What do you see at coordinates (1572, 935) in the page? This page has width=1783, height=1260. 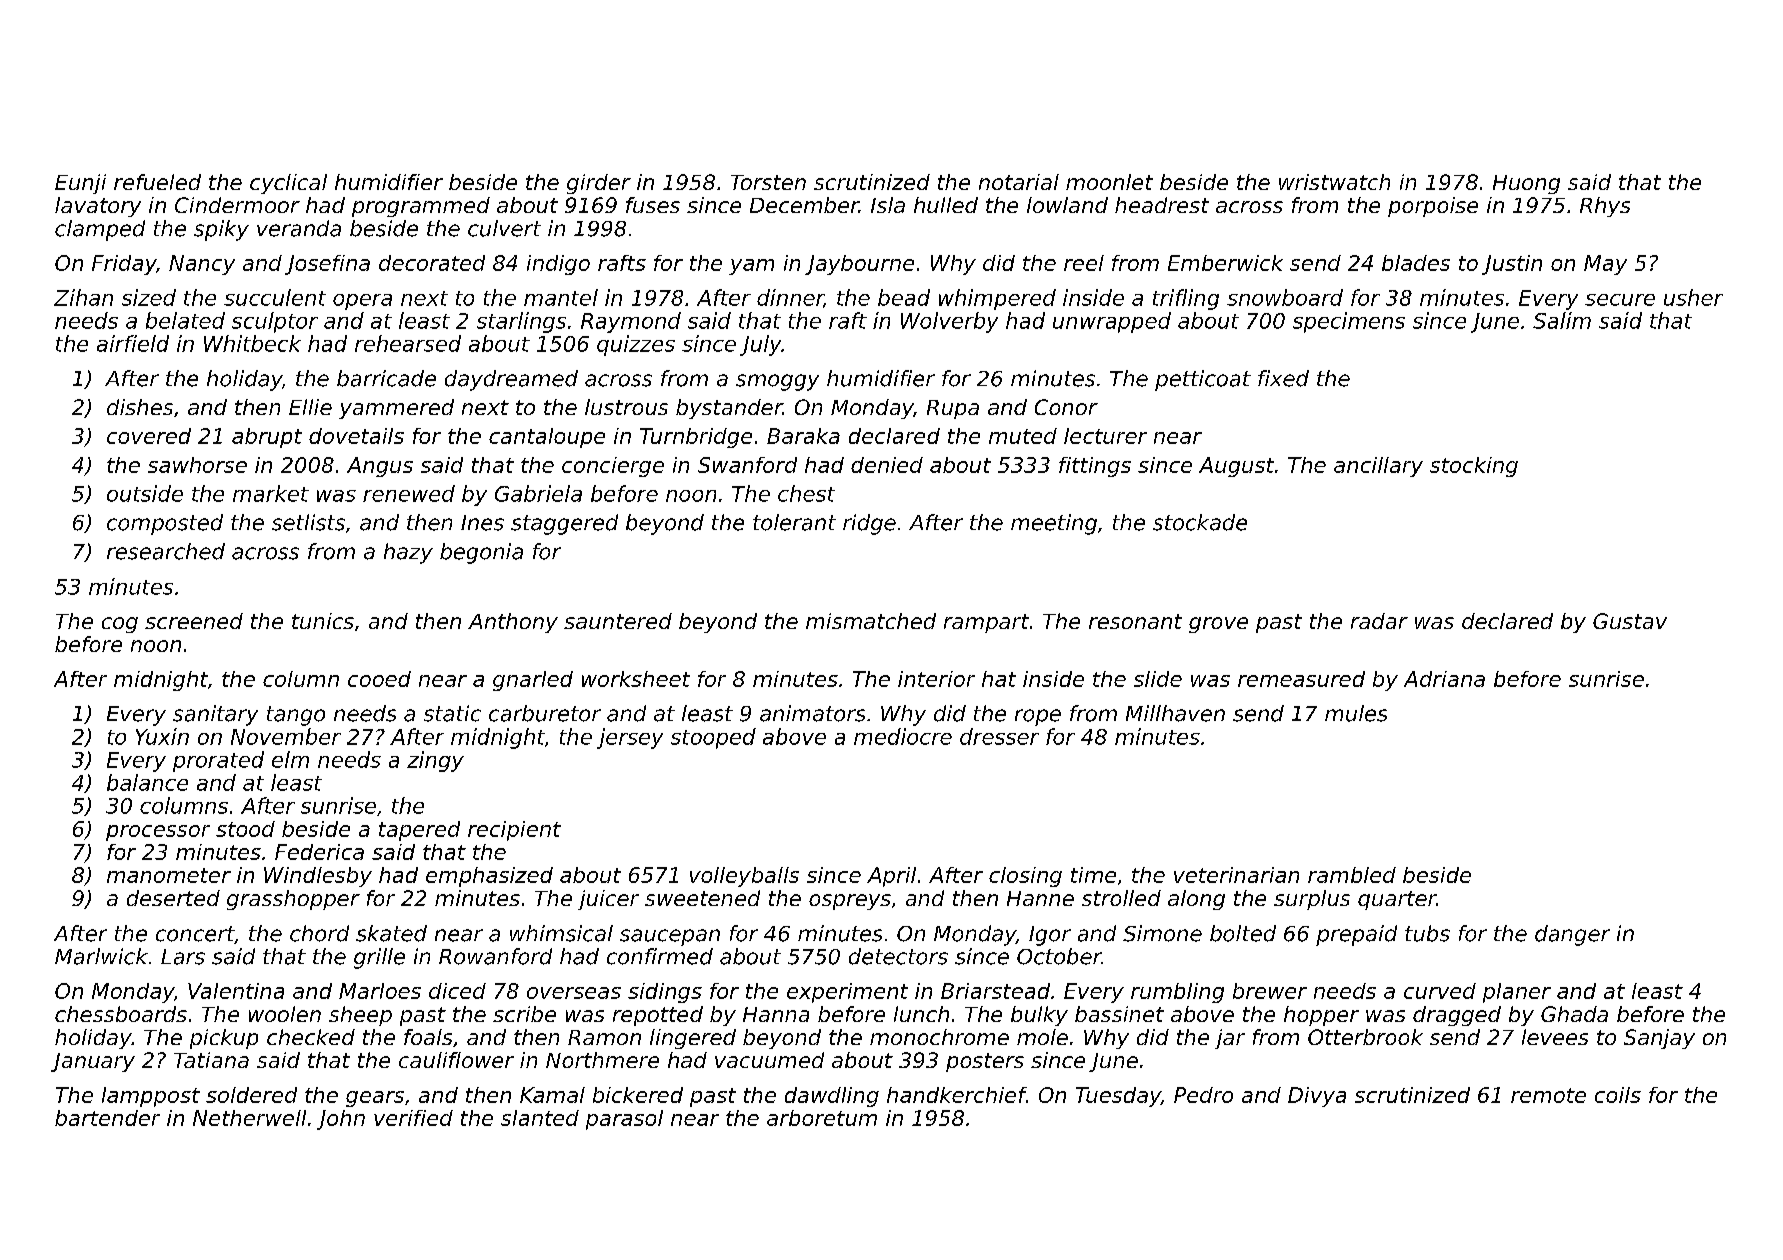 I see `danger` at bounding box center [1572, 935].
